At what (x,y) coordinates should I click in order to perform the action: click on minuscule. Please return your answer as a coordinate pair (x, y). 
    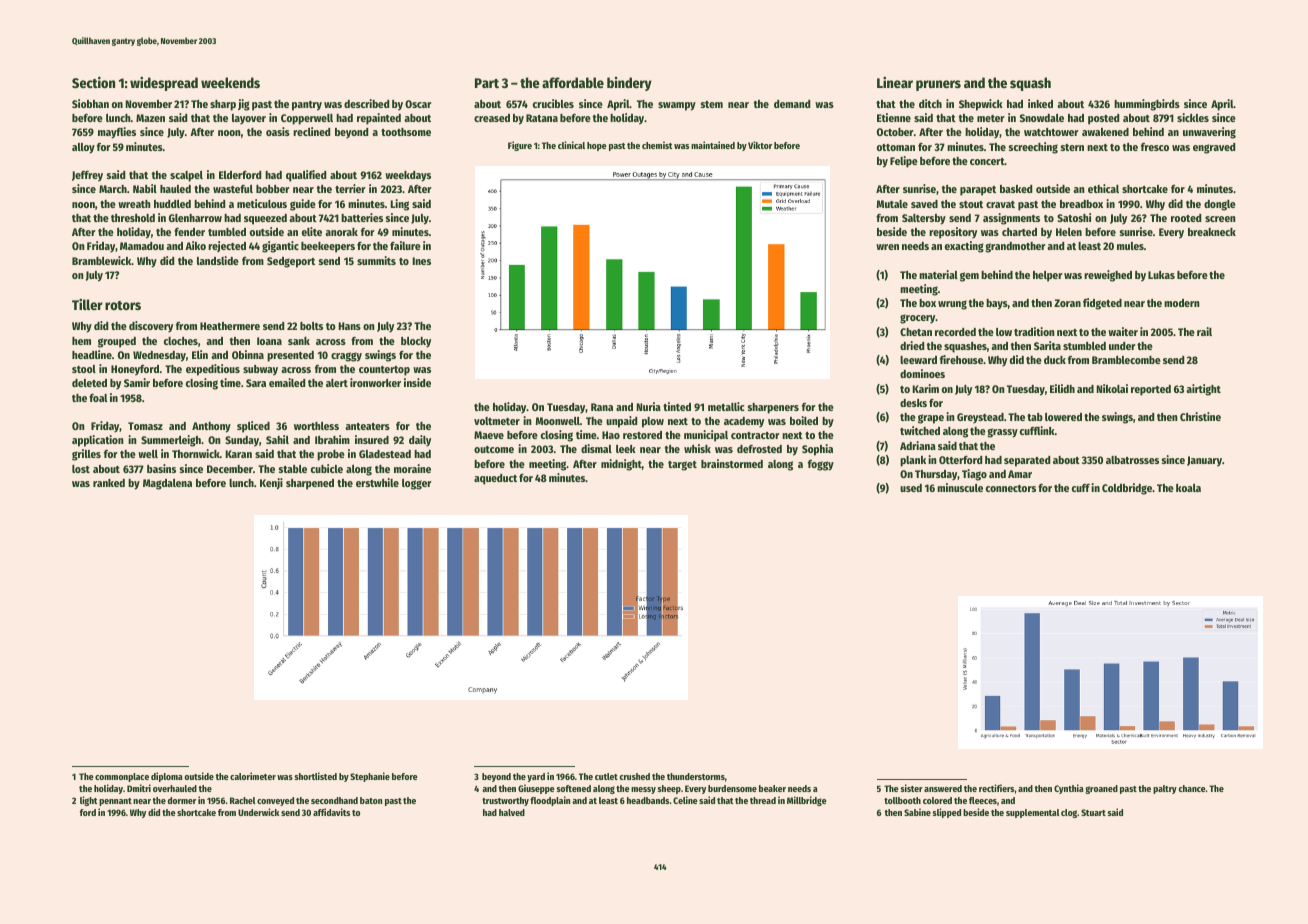
    Looking at the image, I should click on (960, 487).
